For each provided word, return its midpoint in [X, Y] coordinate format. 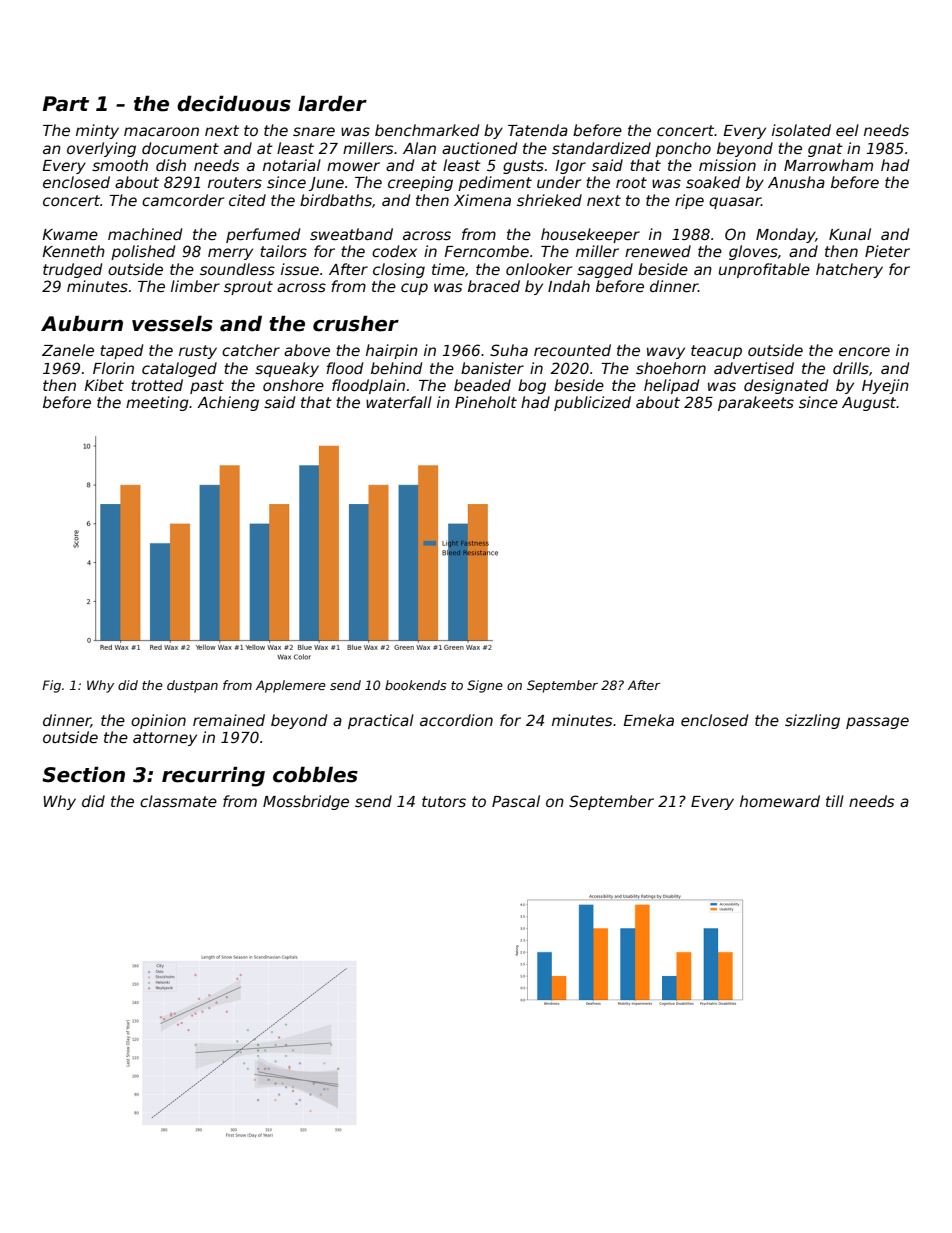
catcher [251, 350]
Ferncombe [486, 251]
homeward [780, 801]
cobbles [315, 774]
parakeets [756, 403]
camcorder [183, 200]
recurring [213, 776]
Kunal [850, 234]
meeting [157, 403]
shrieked [549, 200]
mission [727, 165]
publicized [592, 403]
